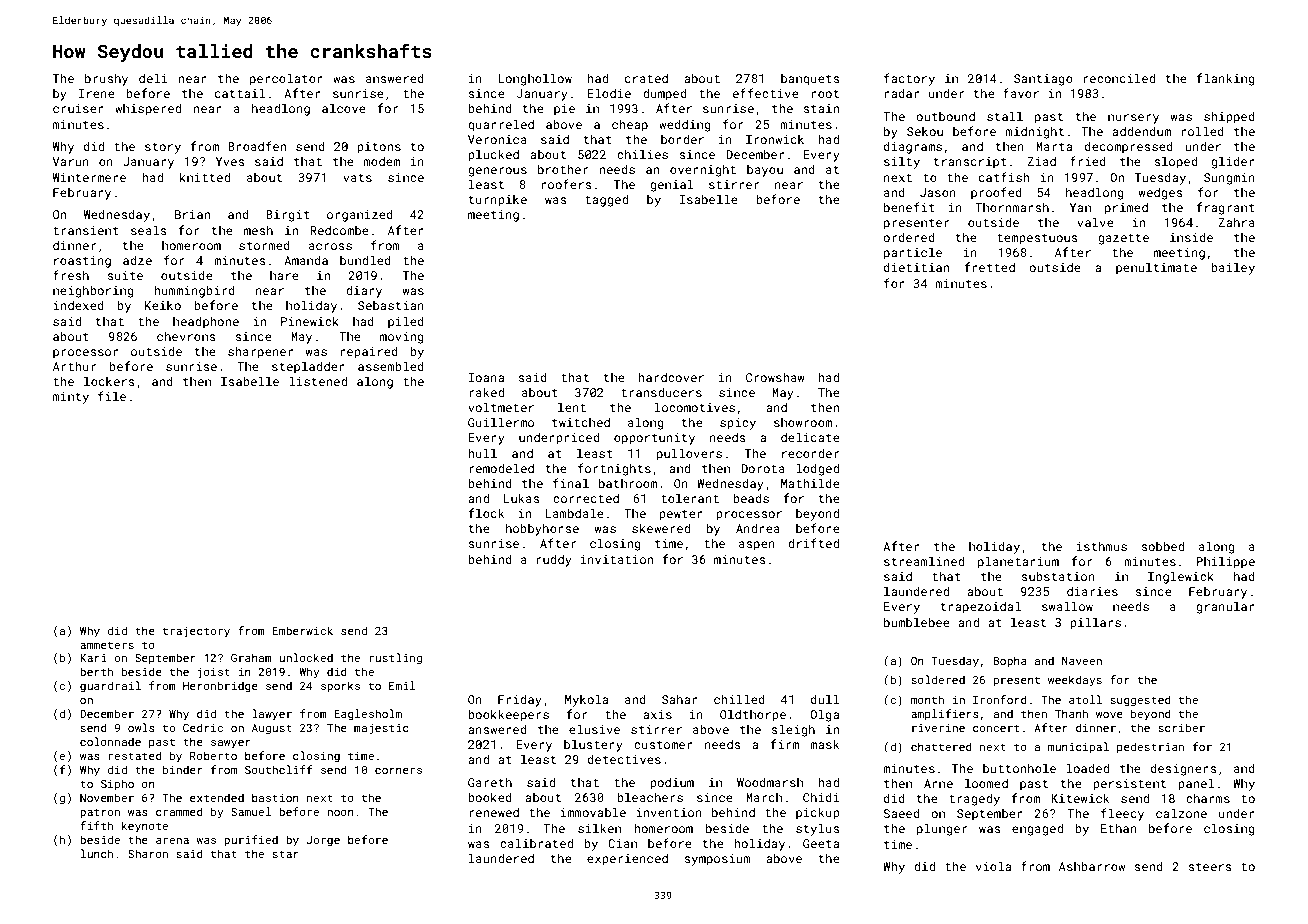 Image resolution: width=1308 pixels, height=924 pixels. Describe the element at coordinates (106, 79) in the screenshot. I see `brushy` at that location.
